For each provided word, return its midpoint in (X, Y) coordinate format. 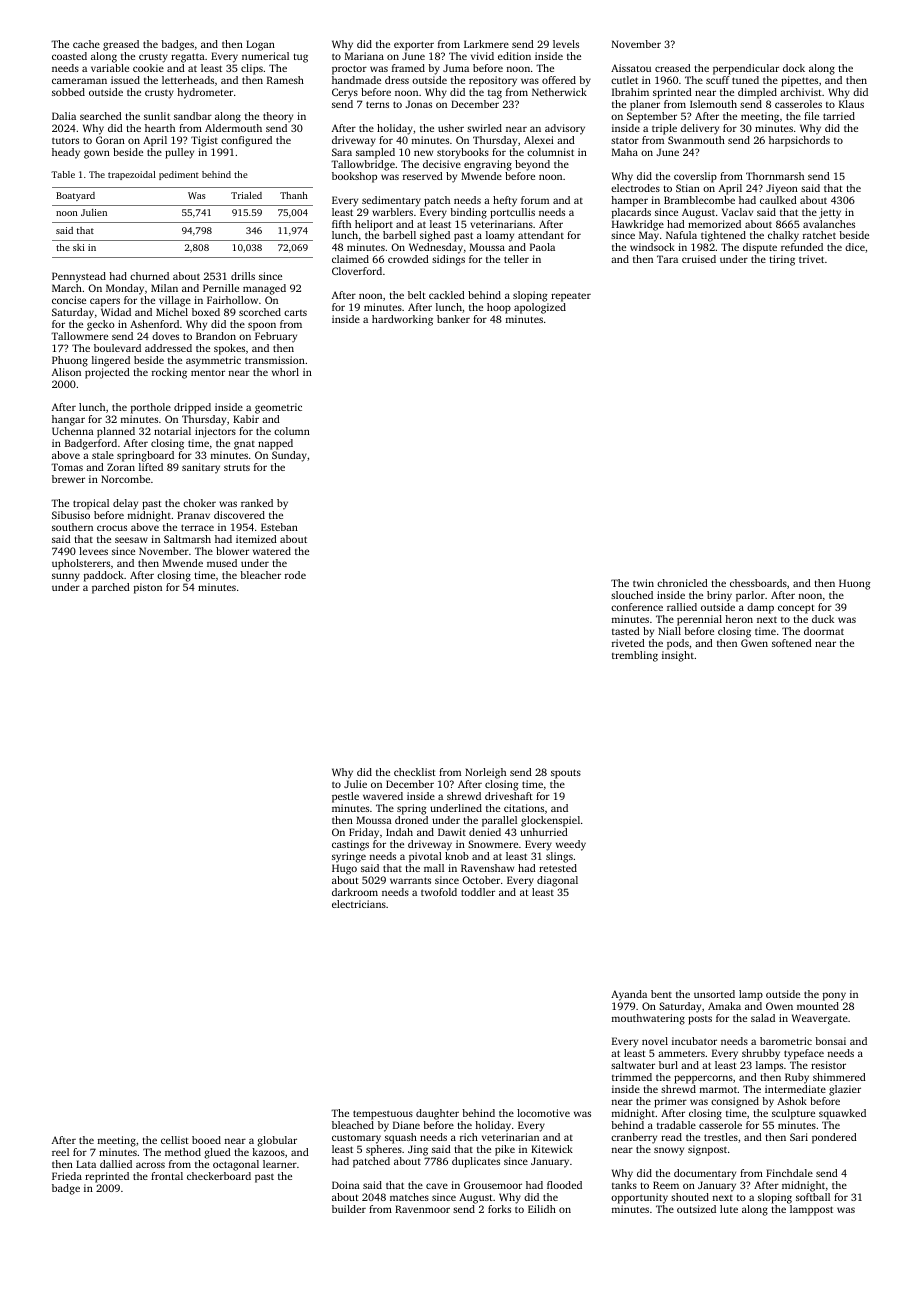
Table (63, 174)
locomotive (543, 1113)
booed (206, 1140)
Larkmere (486, 44)
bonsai (830, 1041)
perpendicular (746, 69)
